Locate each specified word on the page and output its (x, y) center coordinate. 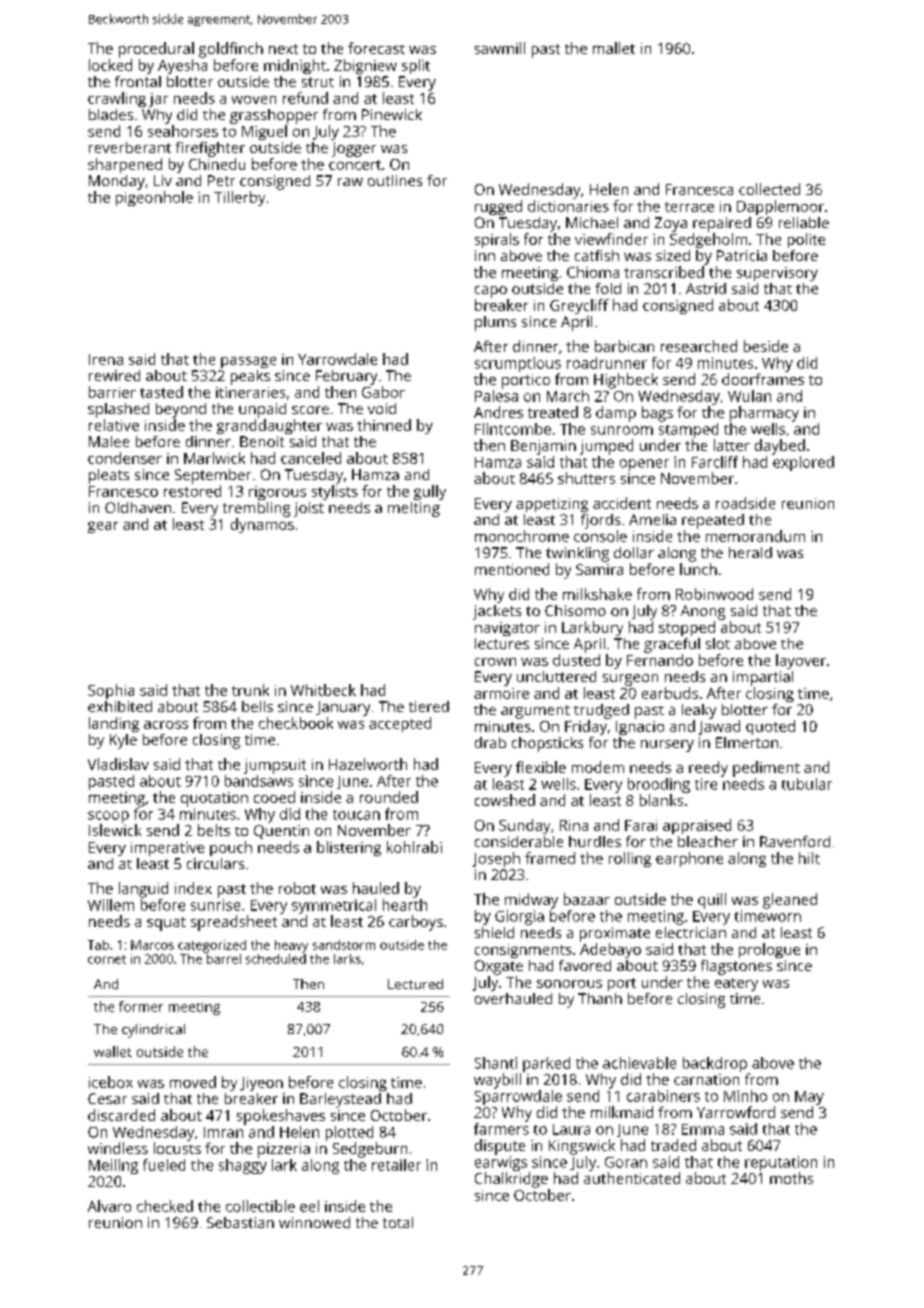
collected (769, 189)
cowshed (505, 800)
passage (248, 362)
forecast (376, 48)
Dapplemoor (780, 207)
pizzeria (284, 1150)
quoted (770, 727)
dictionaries (568, 206)
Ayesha (182, 66)
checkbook (296, 723)
